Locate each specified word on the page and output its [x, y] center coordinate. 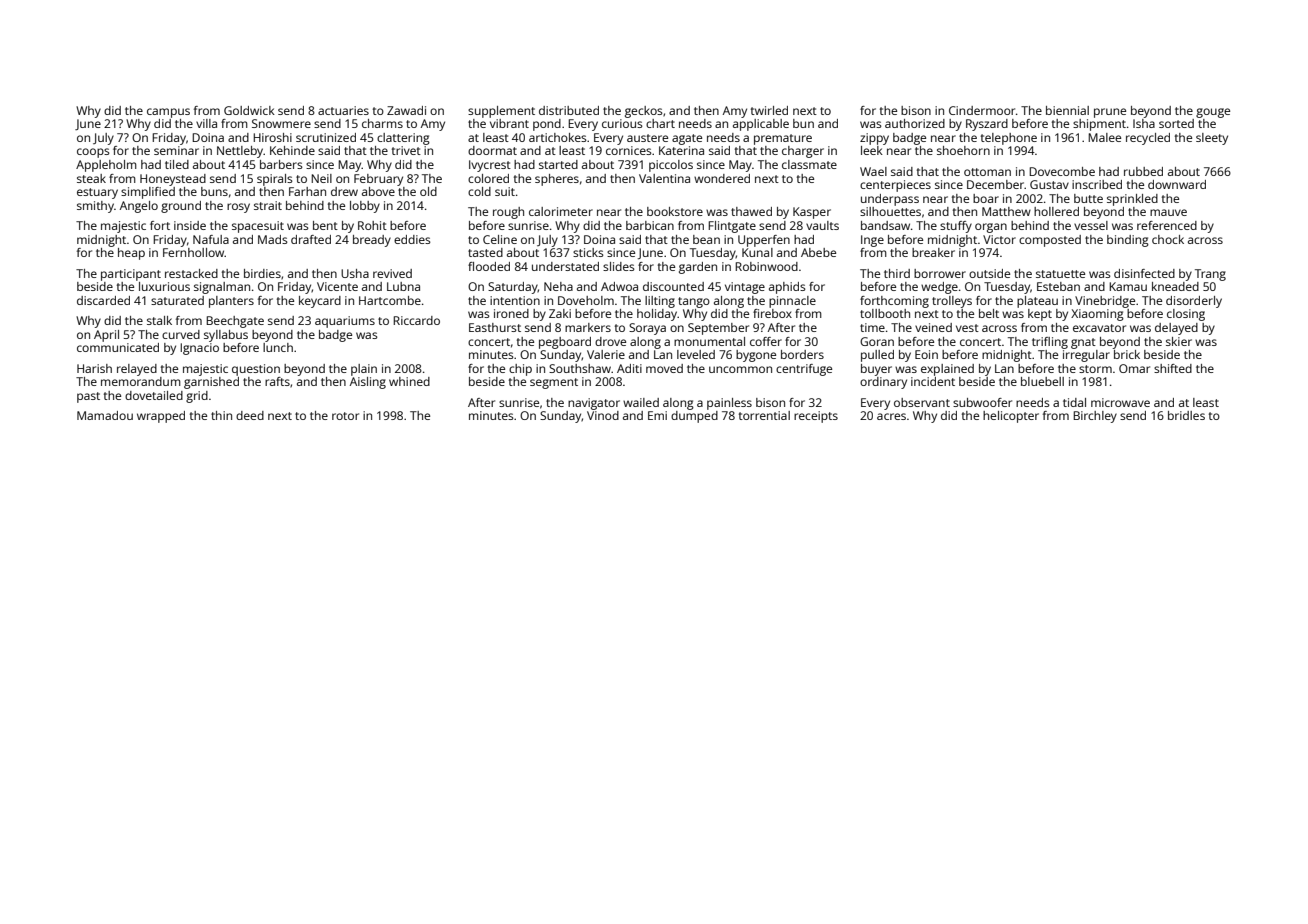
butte [1088, 198]
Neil [321, 178]
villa [206, 123]
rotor [345, 416]
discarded [103, 300]
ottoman [987, 172]
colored [488, 178]
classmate [809, 164]
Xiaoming [1097, 315]
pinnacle [792, 302]
